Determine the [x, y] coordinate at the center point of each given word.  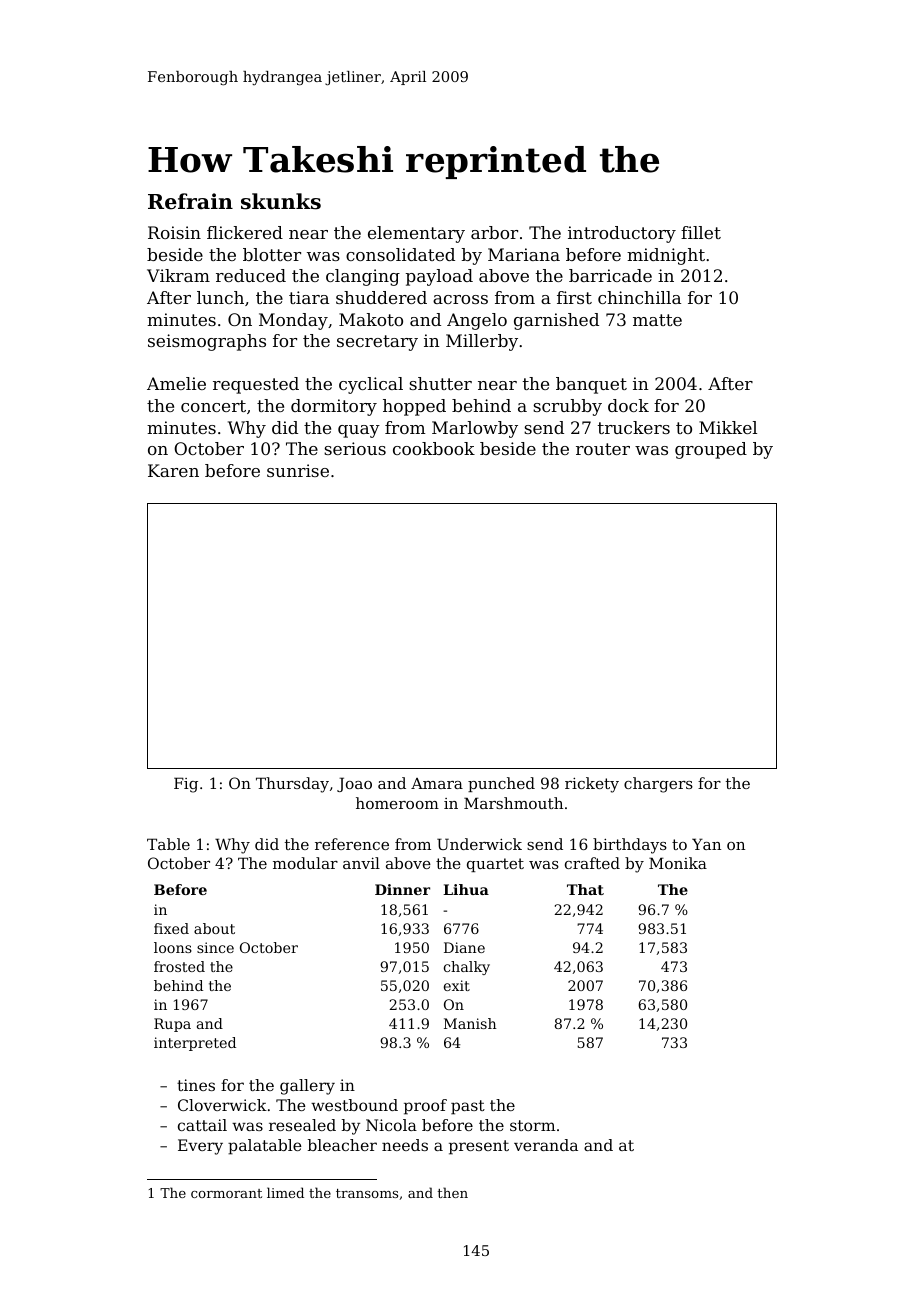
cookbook [434, 448]
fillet [701, 232]
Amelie [176, 383]
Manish [470, 1023]
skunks [281, 201]
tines [196, 1085]
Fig [186, 785]
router [603, 449]
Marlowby [475, 429]
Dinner [402, 889]
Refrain [190, 201]
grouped [711, 450]
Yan [706, 844]
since [215, 947]
